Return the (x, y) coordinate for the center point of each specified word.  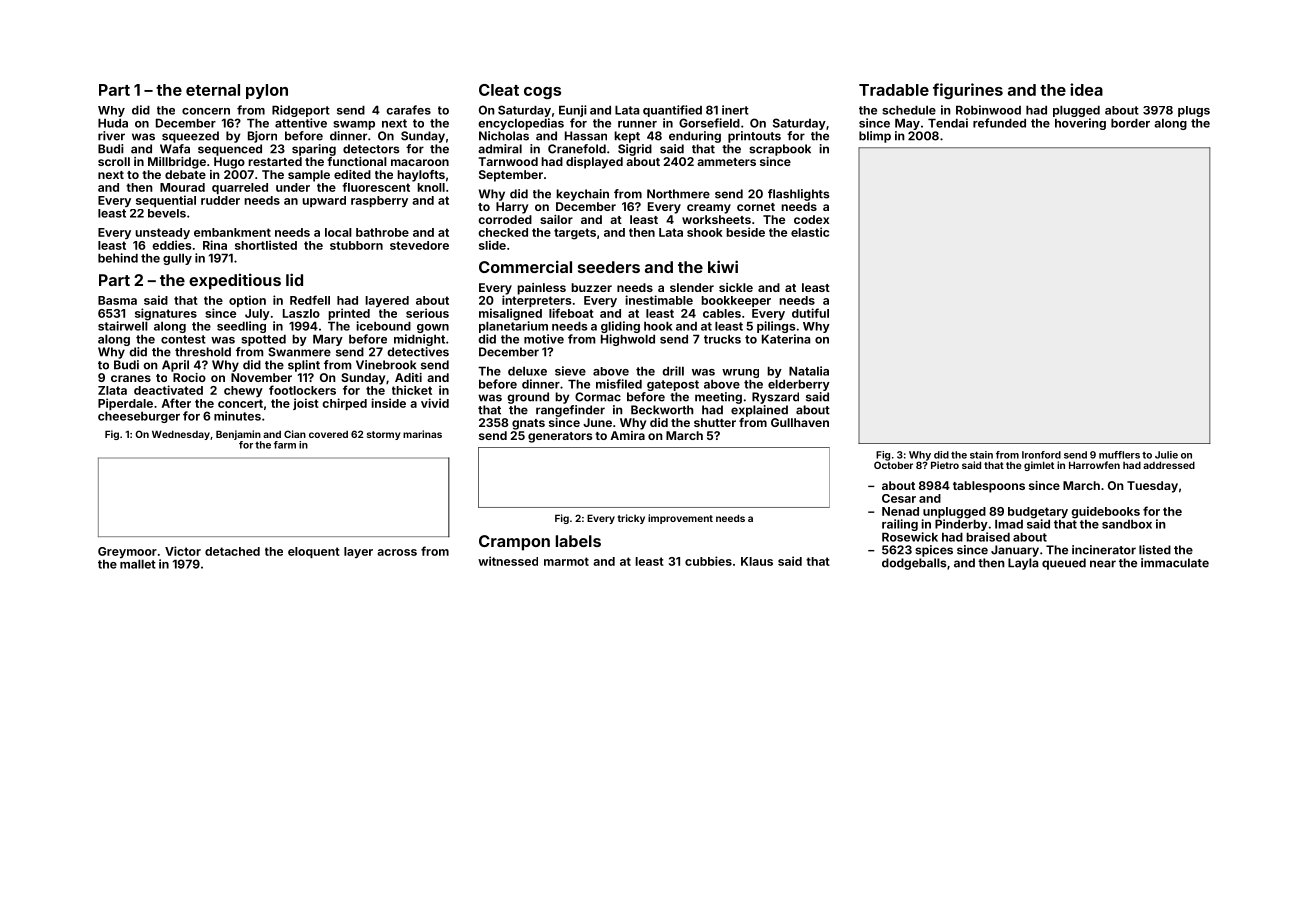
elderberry (799, 385)
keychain (582, 195)
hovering (1080, 124)
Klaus (757, 561)
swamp (354, 125)
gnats (528, 424)
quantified (672, 111)
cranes (131, 378)
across (397, 552)
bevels (167, 213)
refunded (999, 123)
